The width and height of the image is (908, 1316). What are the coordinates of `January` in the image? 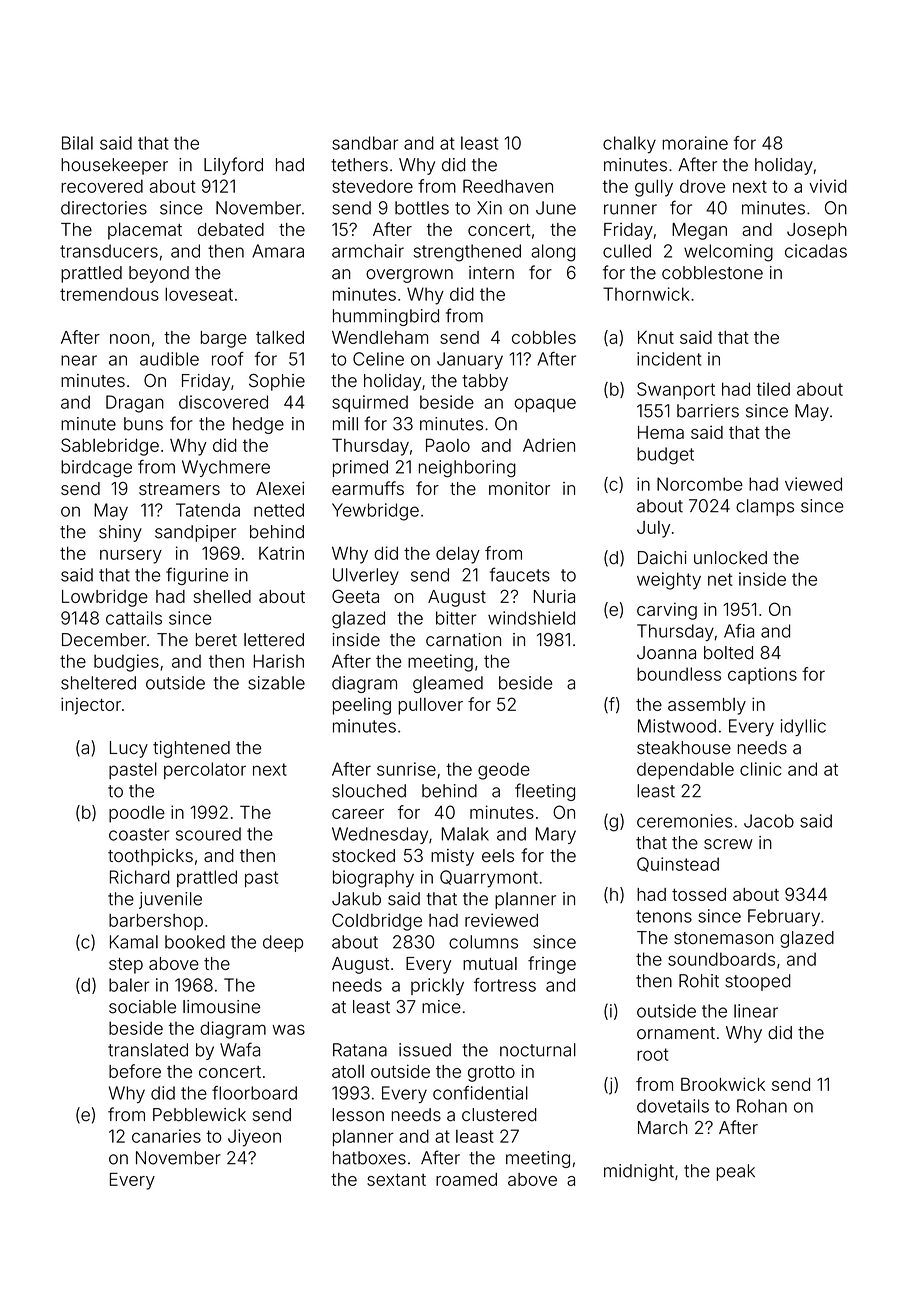 It's located at (470, 360).
